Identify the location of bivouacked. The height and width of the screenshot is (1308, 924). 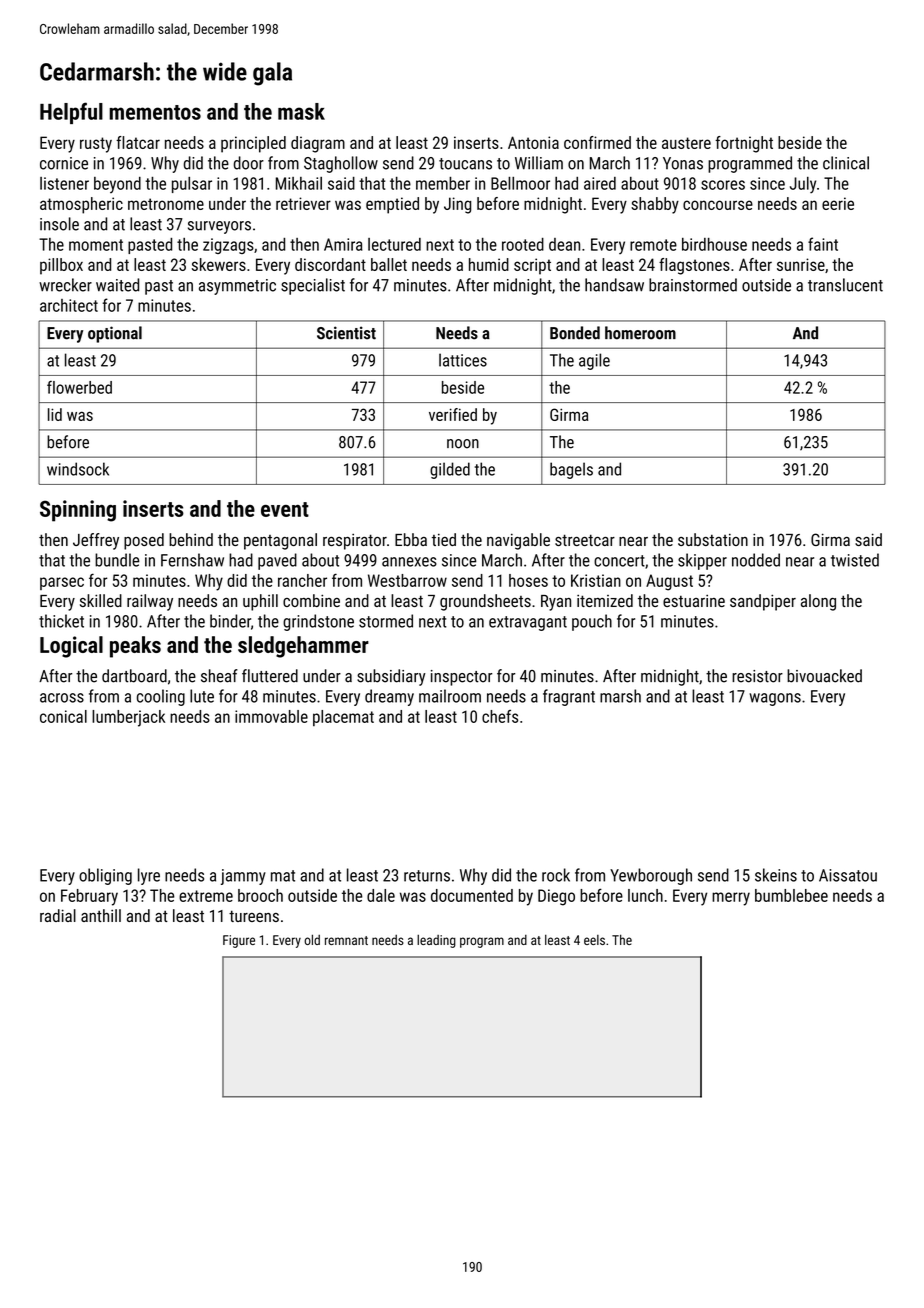
(824, 676).
